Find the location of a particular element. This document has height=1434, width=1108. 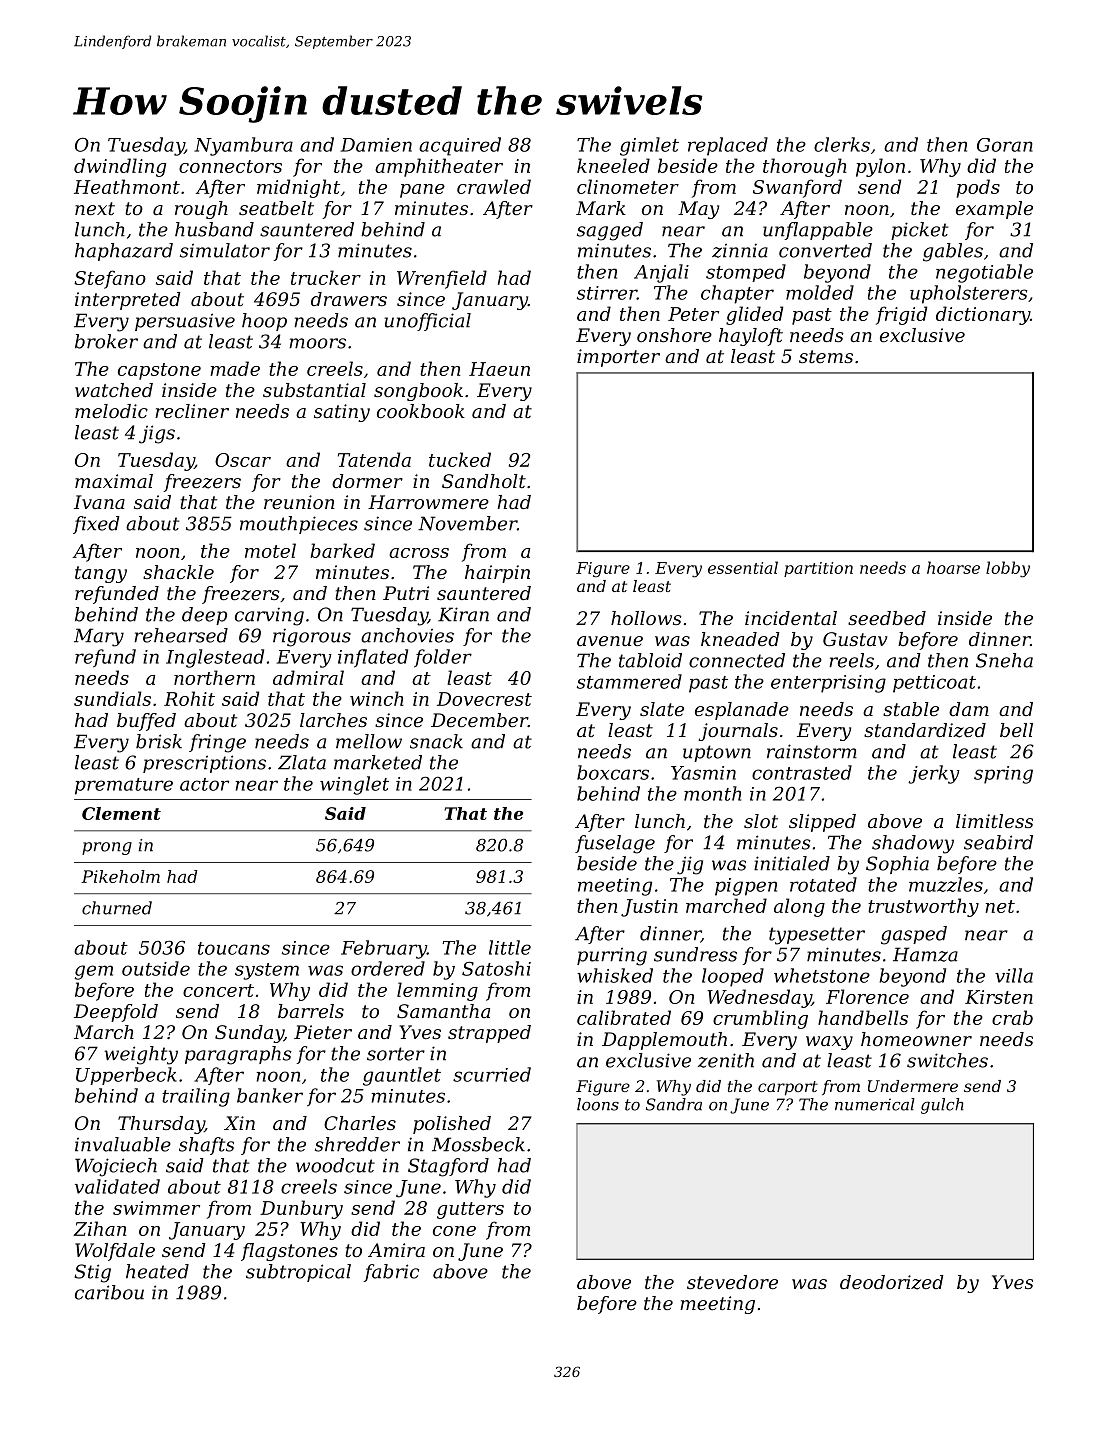

persuasive is located at coordinates (185, 322).
